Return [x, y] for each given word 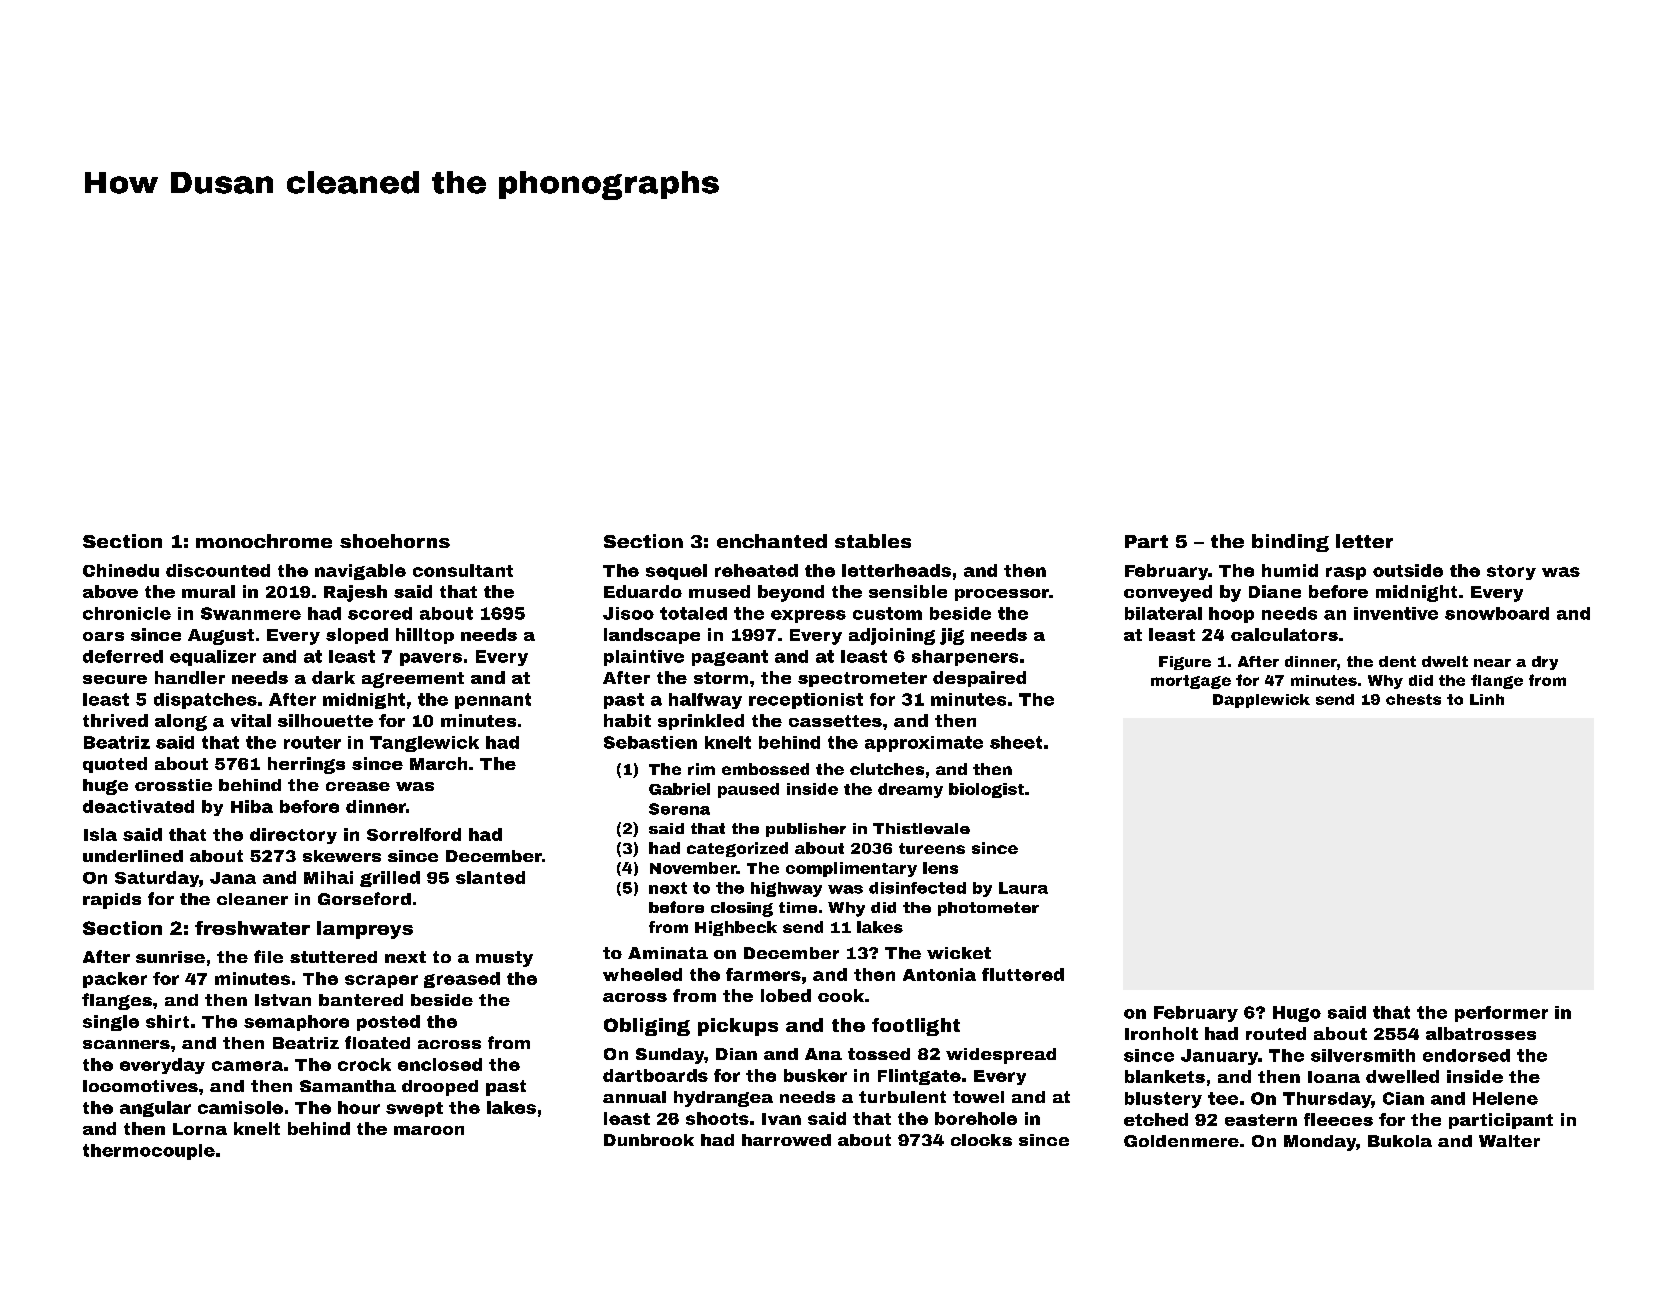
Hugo [1297, 1014]
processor [1002, 595]
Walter [1509, 1141]
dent [1397, 661]
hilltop [425, 636]
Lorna [200, 1129]
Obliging [647, 1027]
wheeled [642, 974]
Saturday [157, 879]
